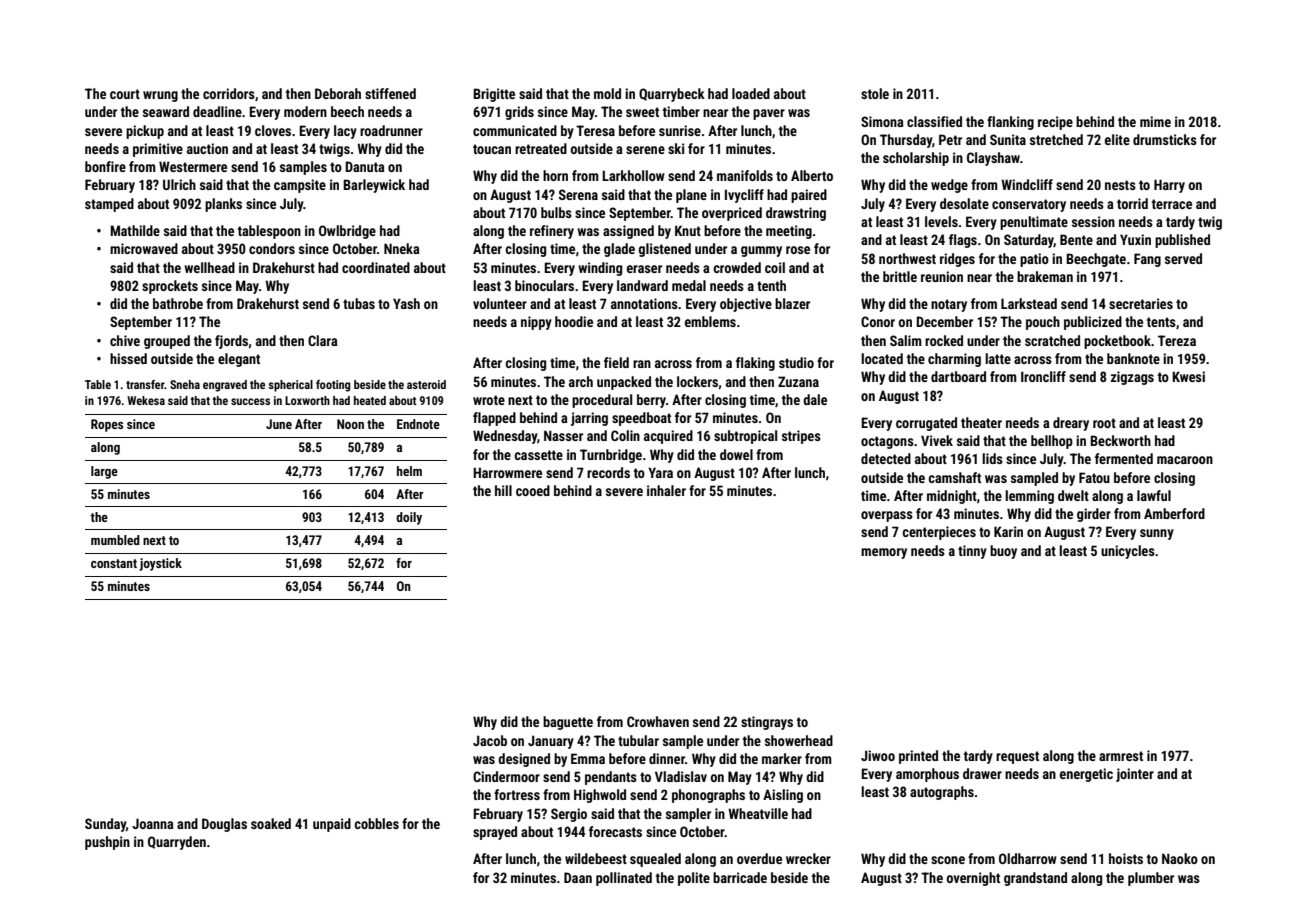 This screenshot has width=1308, height=924. What do you see at coordinates (952, 497) in the screenshot?
I see `midnight` at bounding box center [952, 497].
